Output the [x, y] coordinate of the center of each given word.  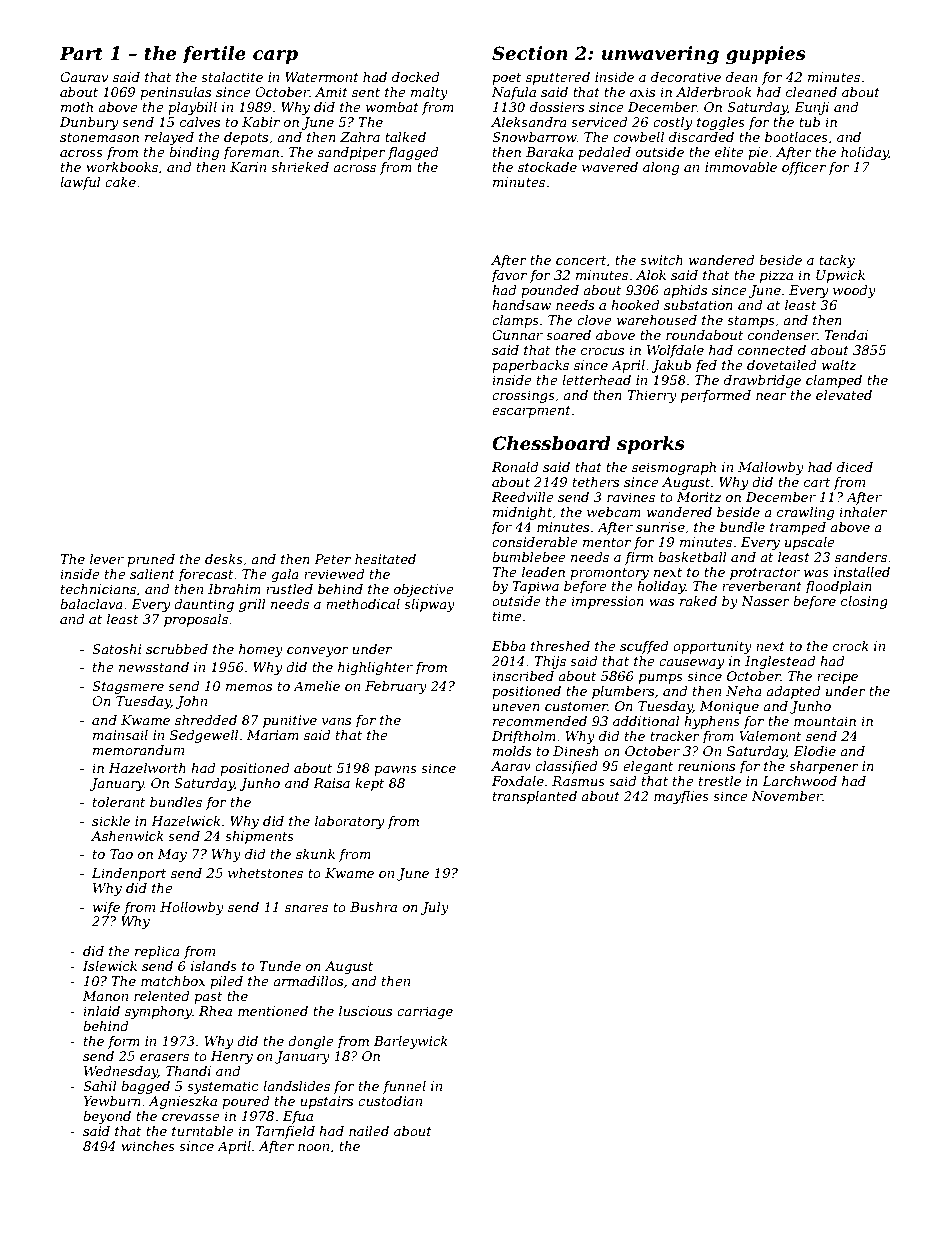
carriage [425, 1012]
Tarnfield [285, 1132]
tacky [837, 261]
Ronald [515, 467]
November [787, 796]
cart [817, 482]
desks [224, 559]
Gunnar [517, 335]
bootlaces [796, 137]
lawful [80, 183]
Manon [105, 996]
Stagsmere [128, 687]
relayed [169, 138]
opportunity [712, 647]
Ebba [509, 646]
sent [366, 92]
